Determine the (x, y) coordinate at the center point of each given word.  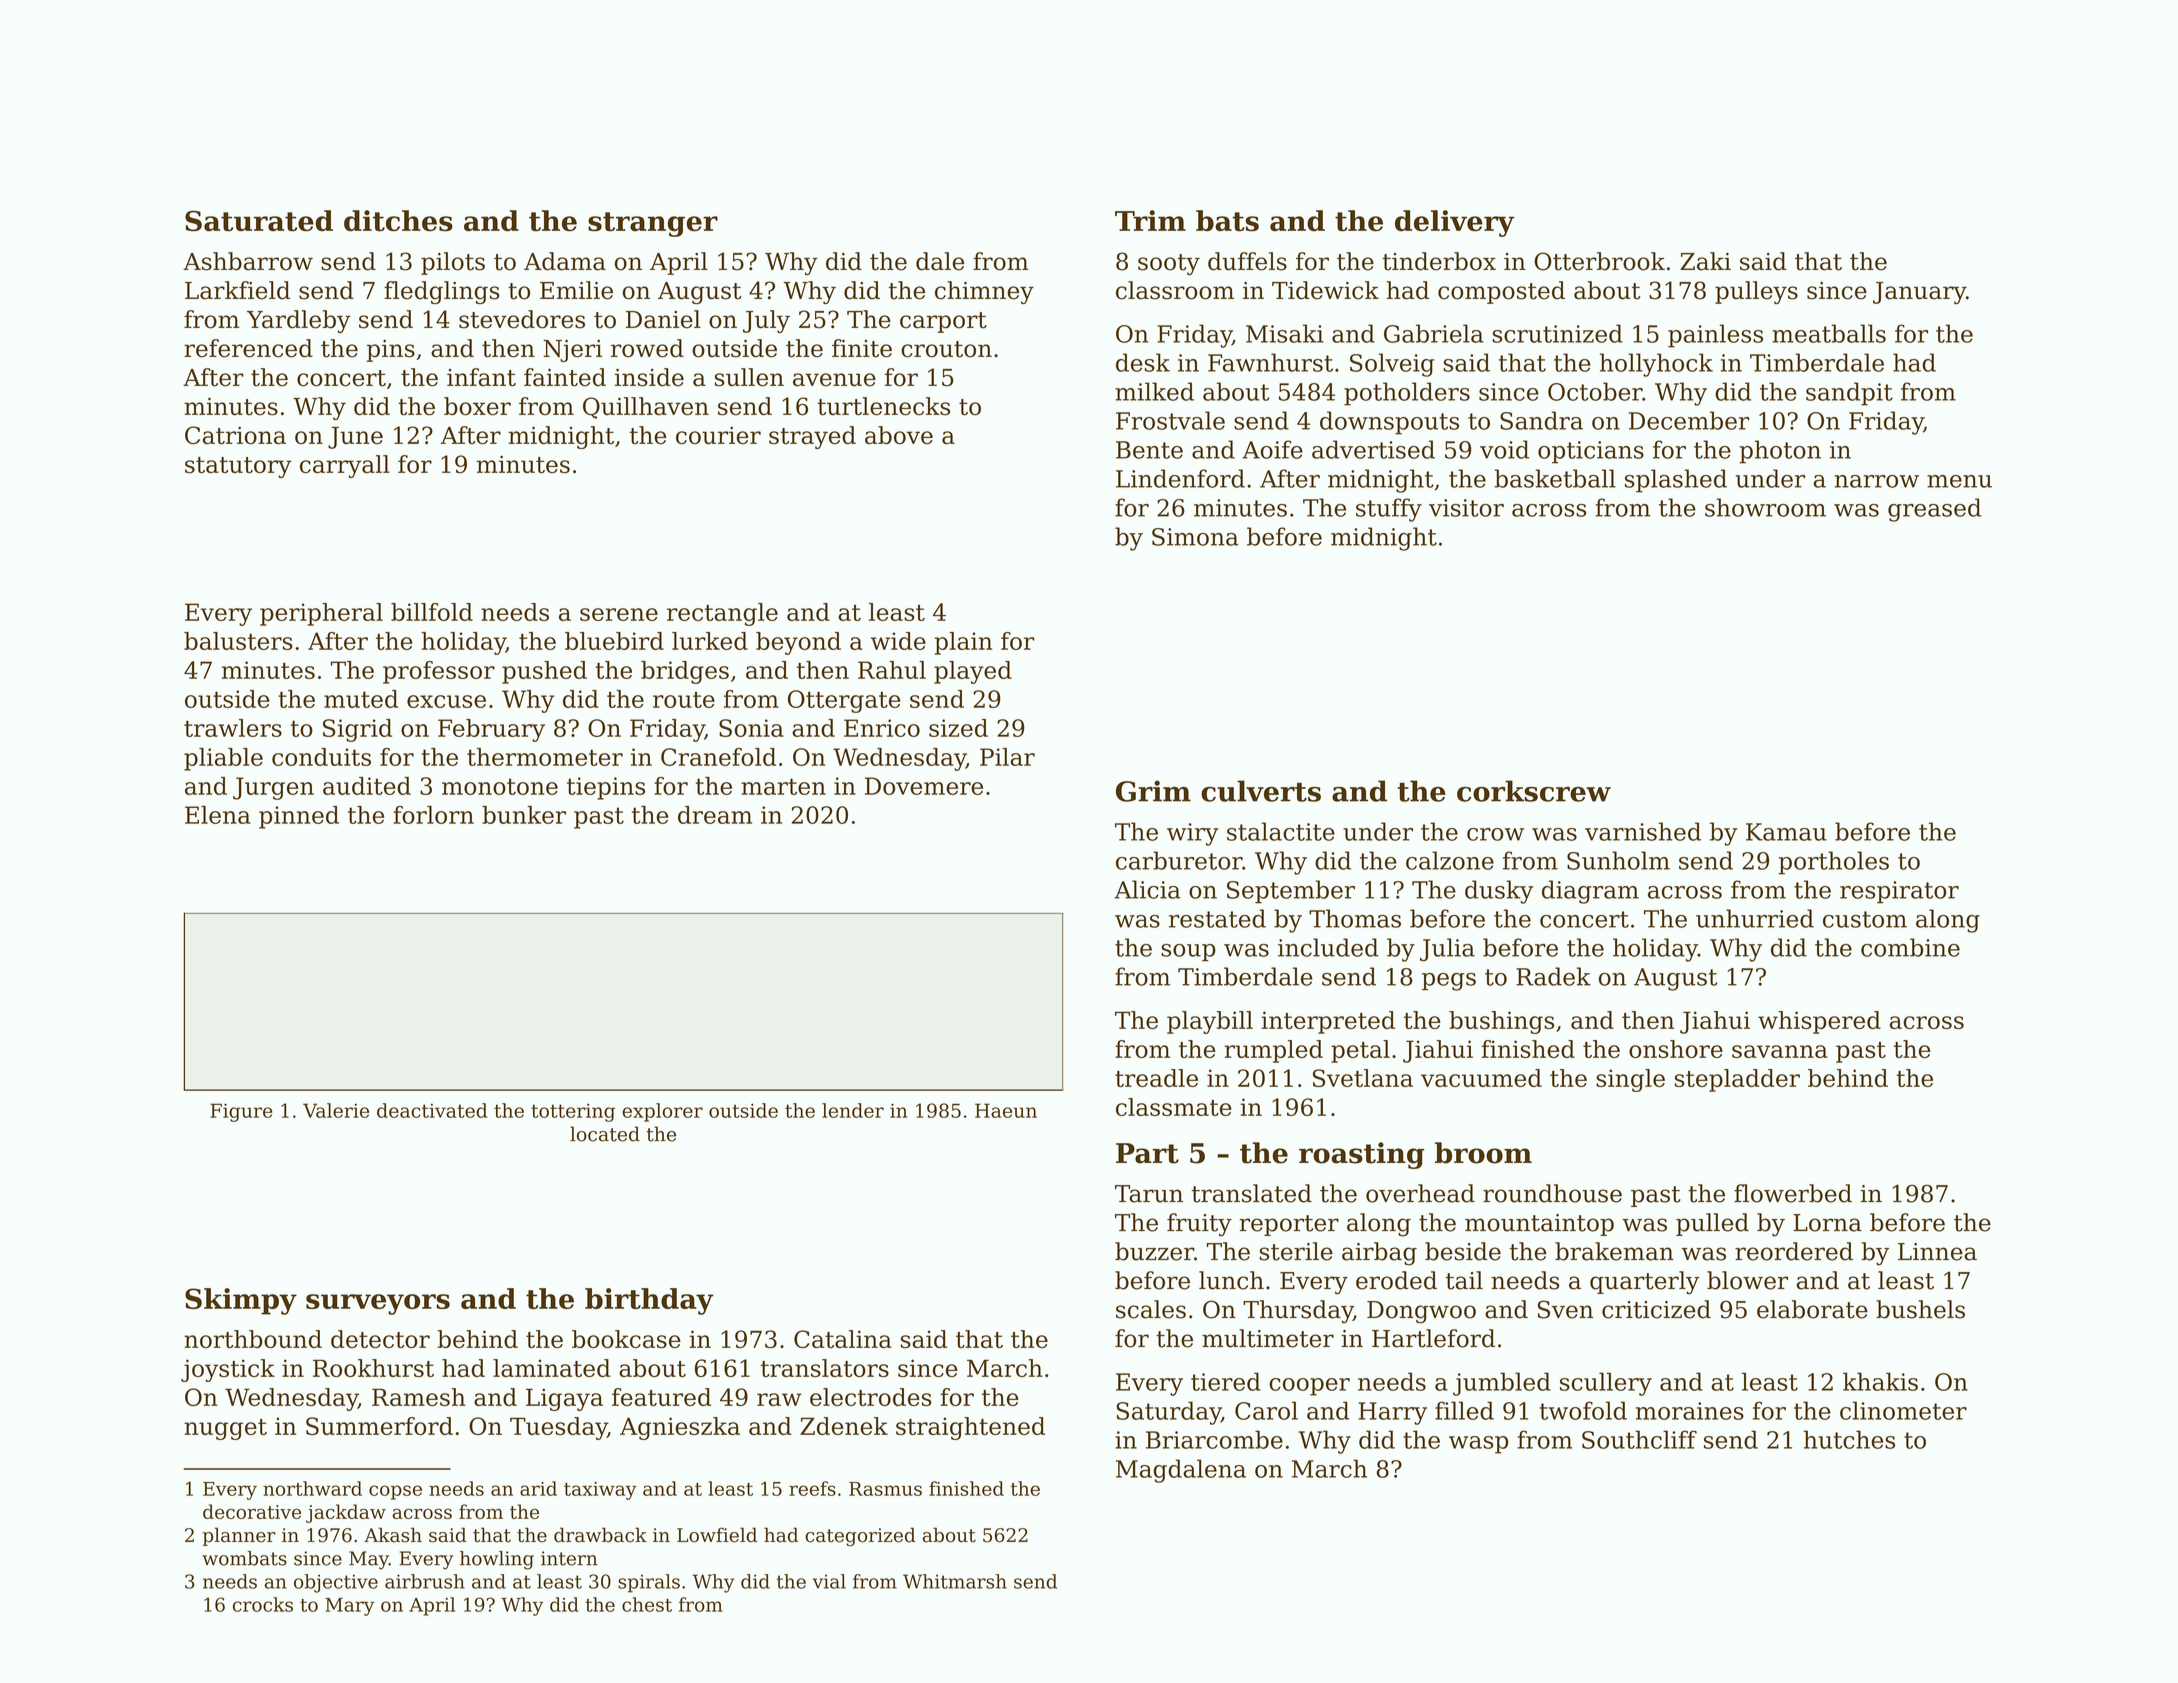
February (491, 730)
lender (853, 1110)
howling (497, 1560)
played (973, 672)
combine (1910, 947)
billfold (432, 612)
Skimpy (241, 1301)
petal (1360, 1051)
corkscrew (1534, 791)
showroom (1765, 507)
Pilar (1007, 757)
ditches (398, 220)
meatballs (1829, 333)
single (1630, 1080)
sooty (1169, 264)
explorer (662, 1112)
